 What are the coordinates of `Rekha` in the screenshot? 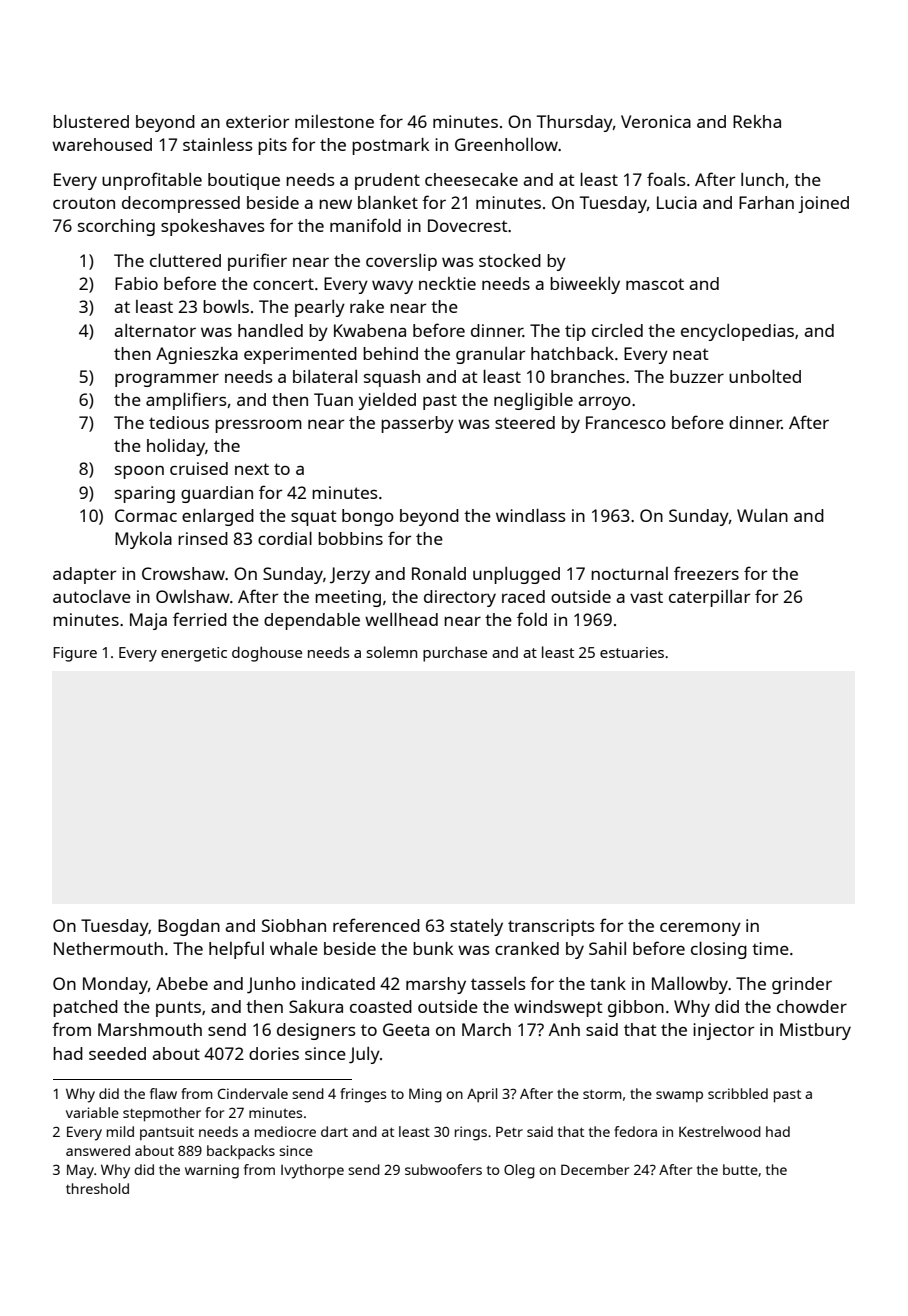 It's located at (757, 121).
